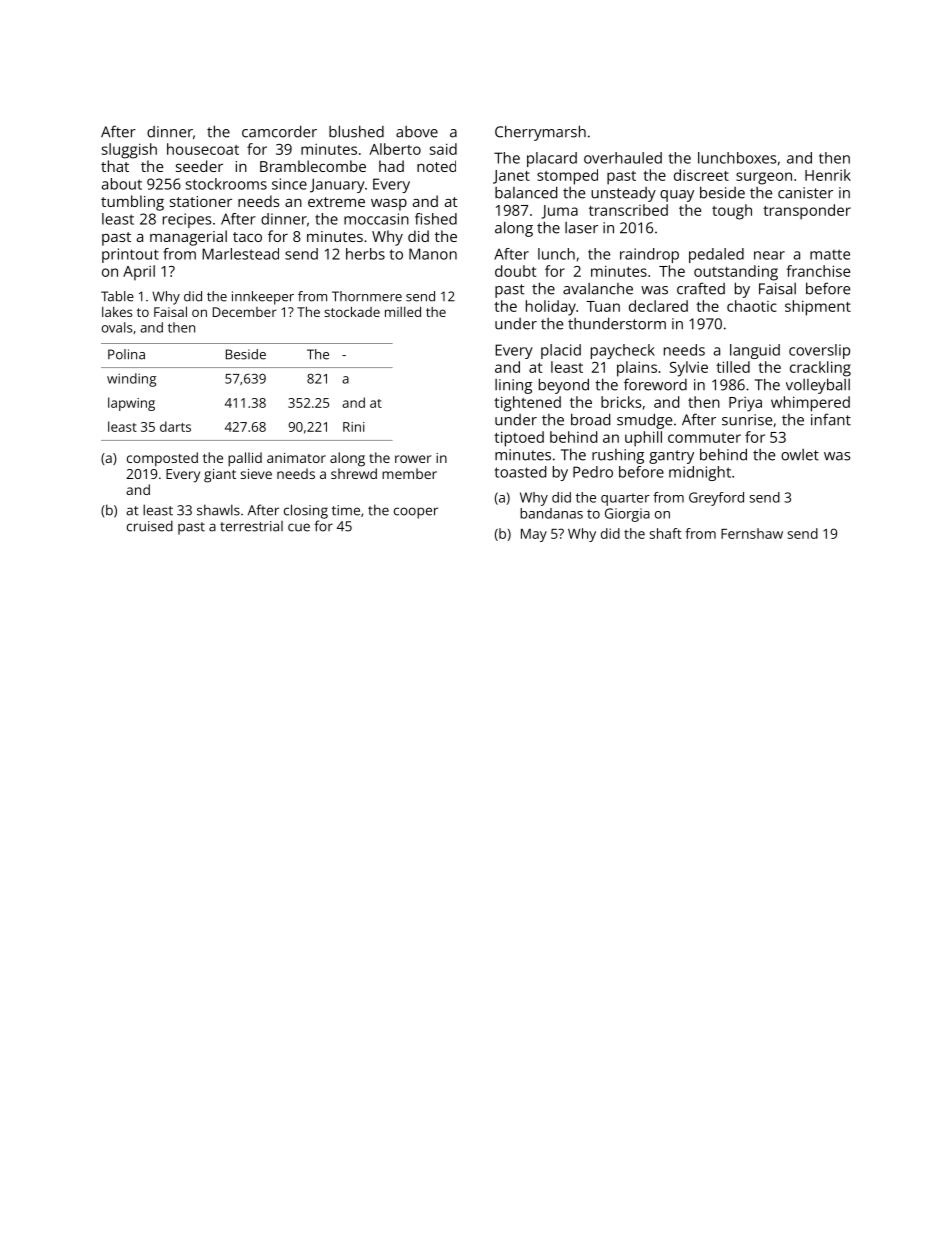 This screenshot has height=1233, width=952. Describe the element at coordinates (131, 380) in the screenshot. I see `winding` at that location.
